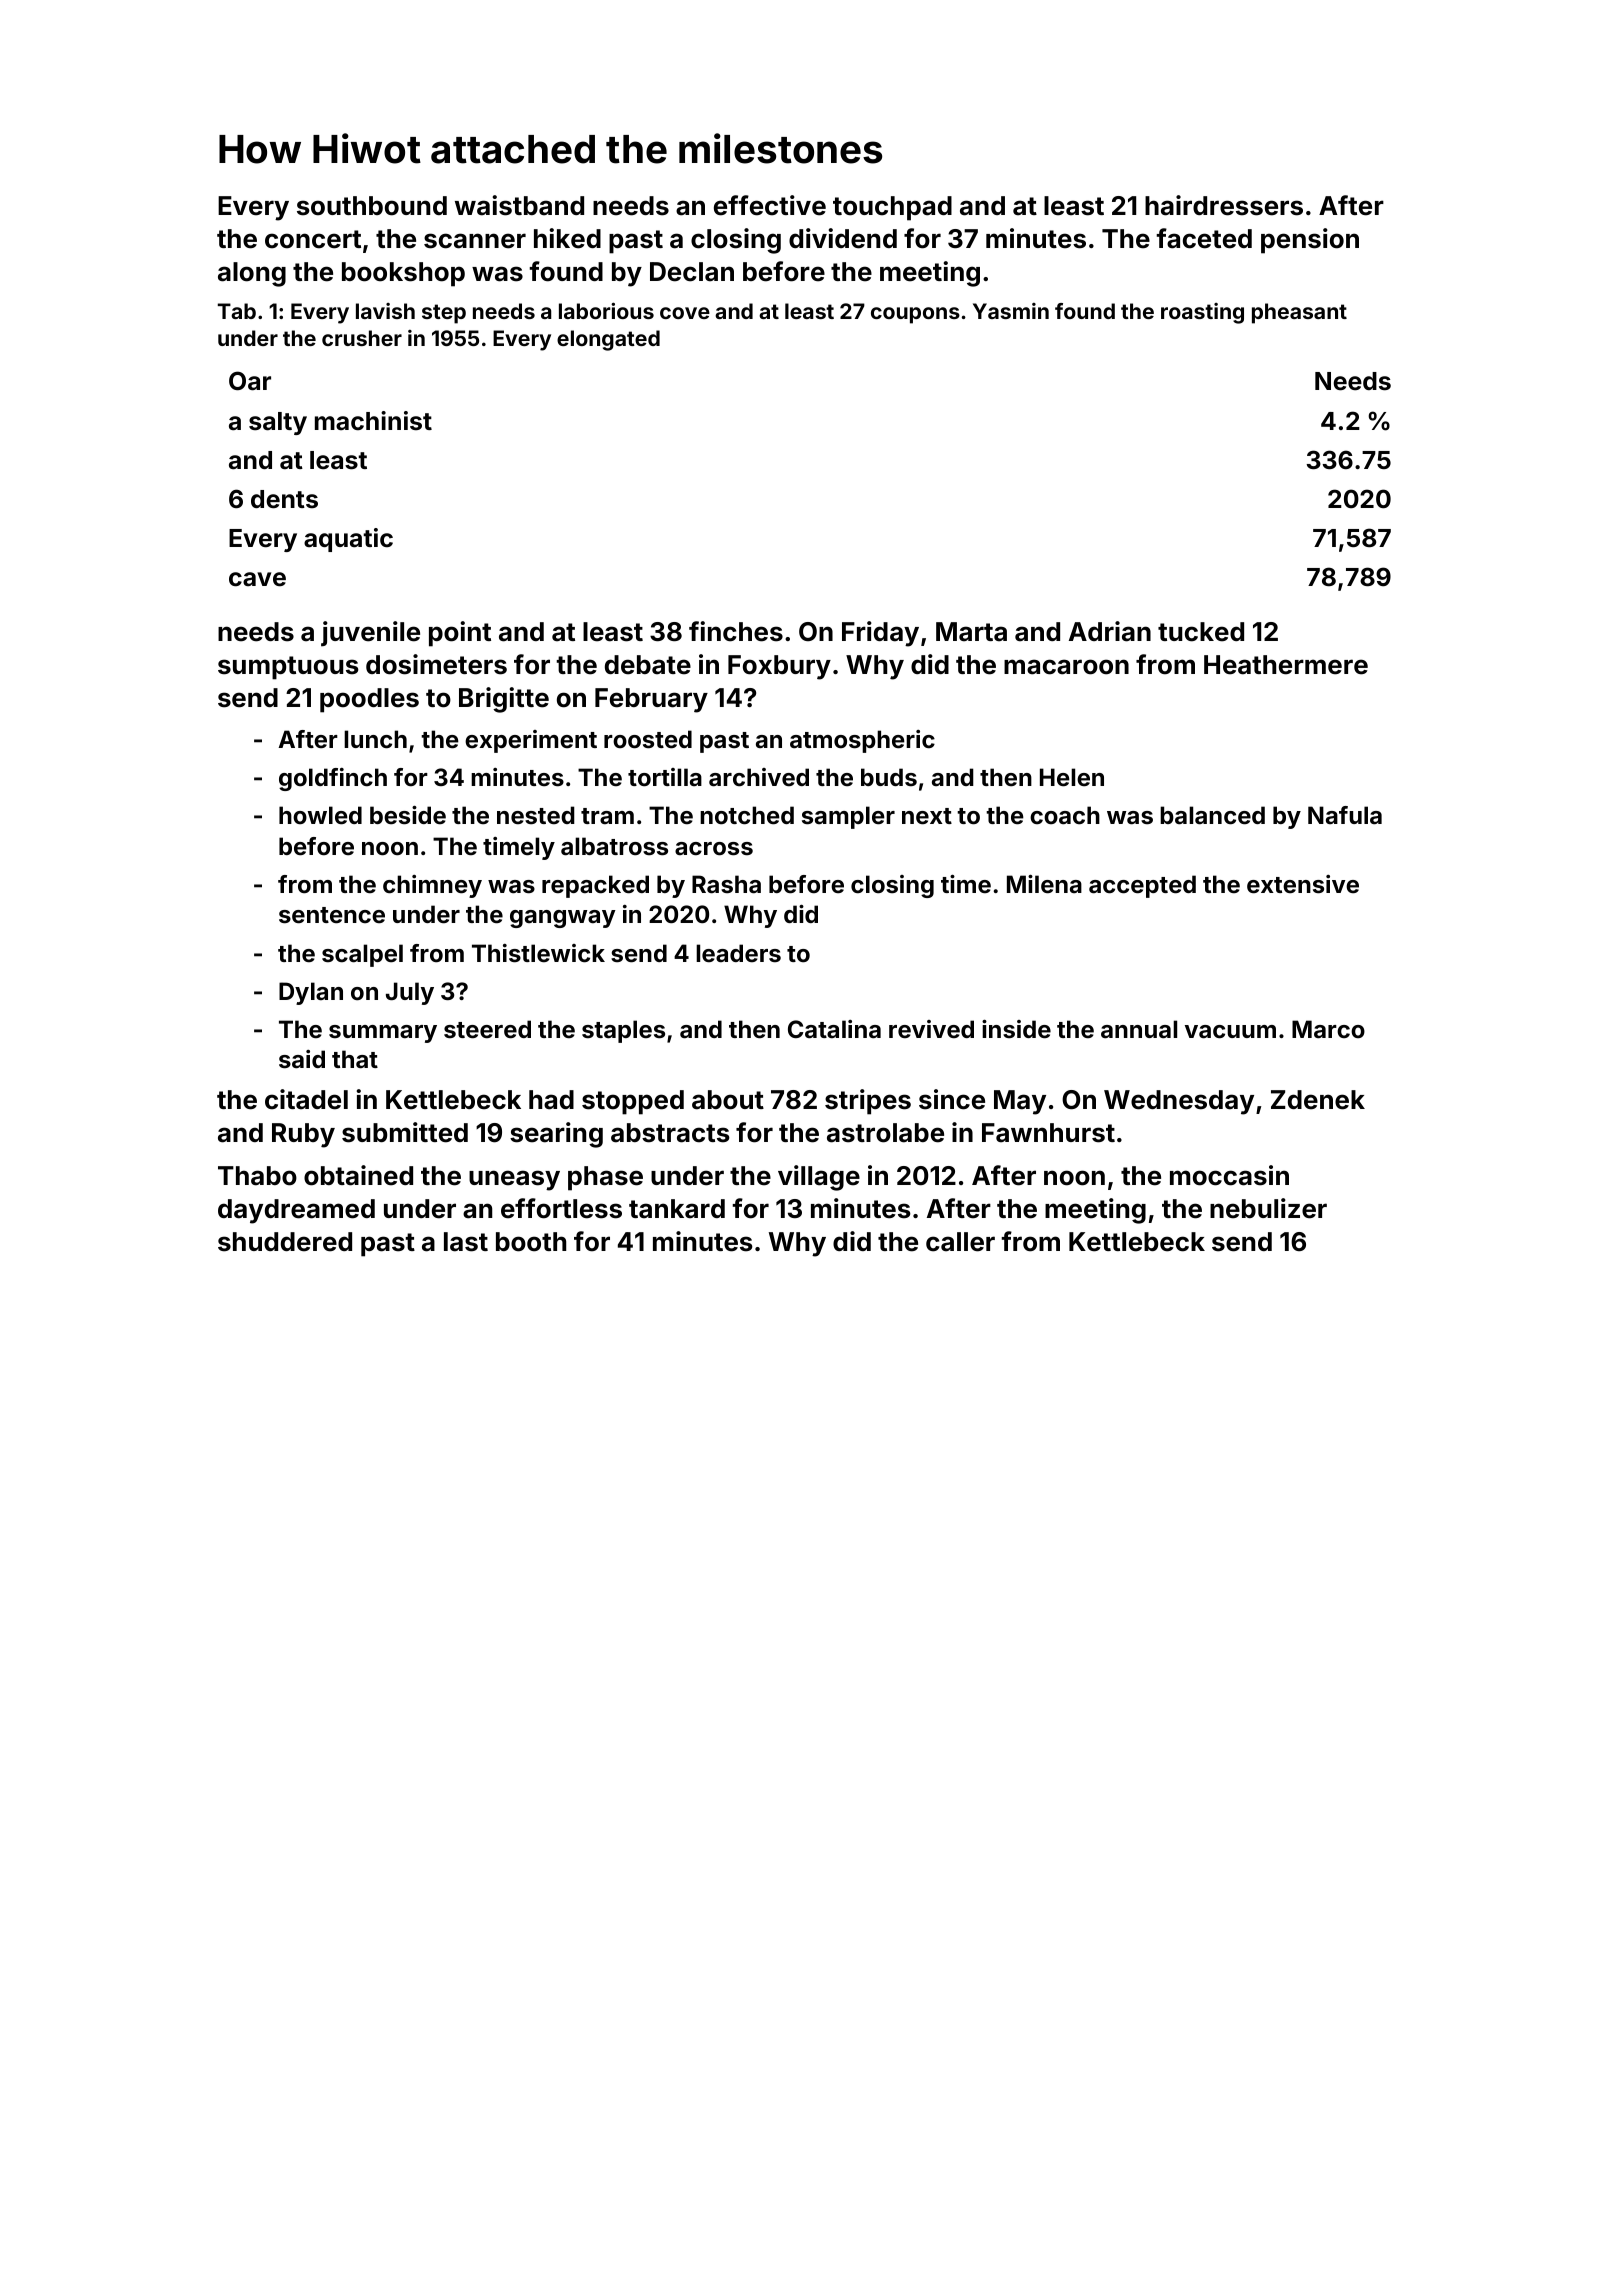 The height and width of the screenshot is (2292, 1620). Describe the element at coordinates (1286, 665) in the screenshot. I see `Heathermere` at that location.
